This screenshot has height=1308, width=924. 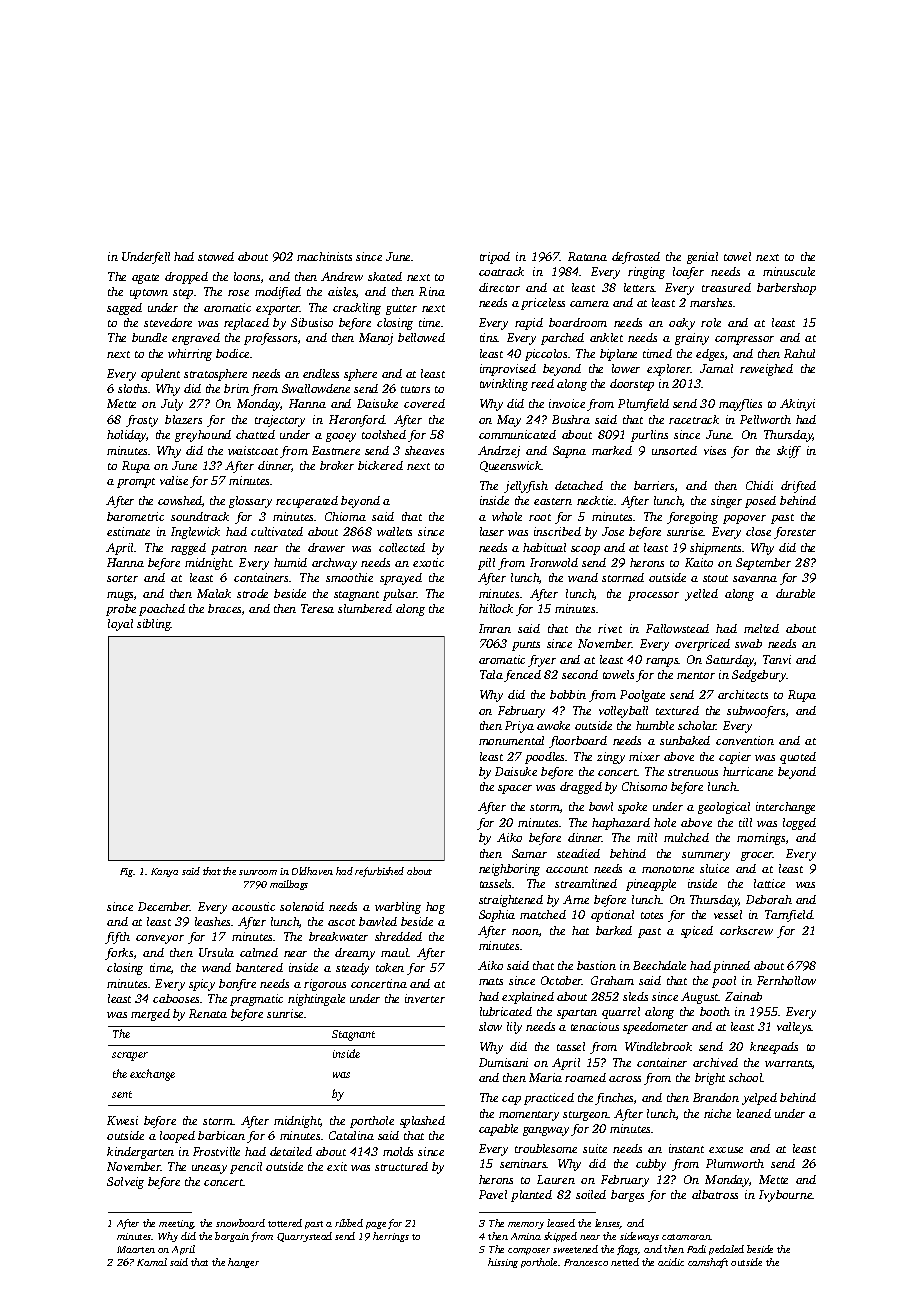 What do you see at coordinates (789, 452) in the screenshot?
I see `skiff` at bounding box center [789, 452].
